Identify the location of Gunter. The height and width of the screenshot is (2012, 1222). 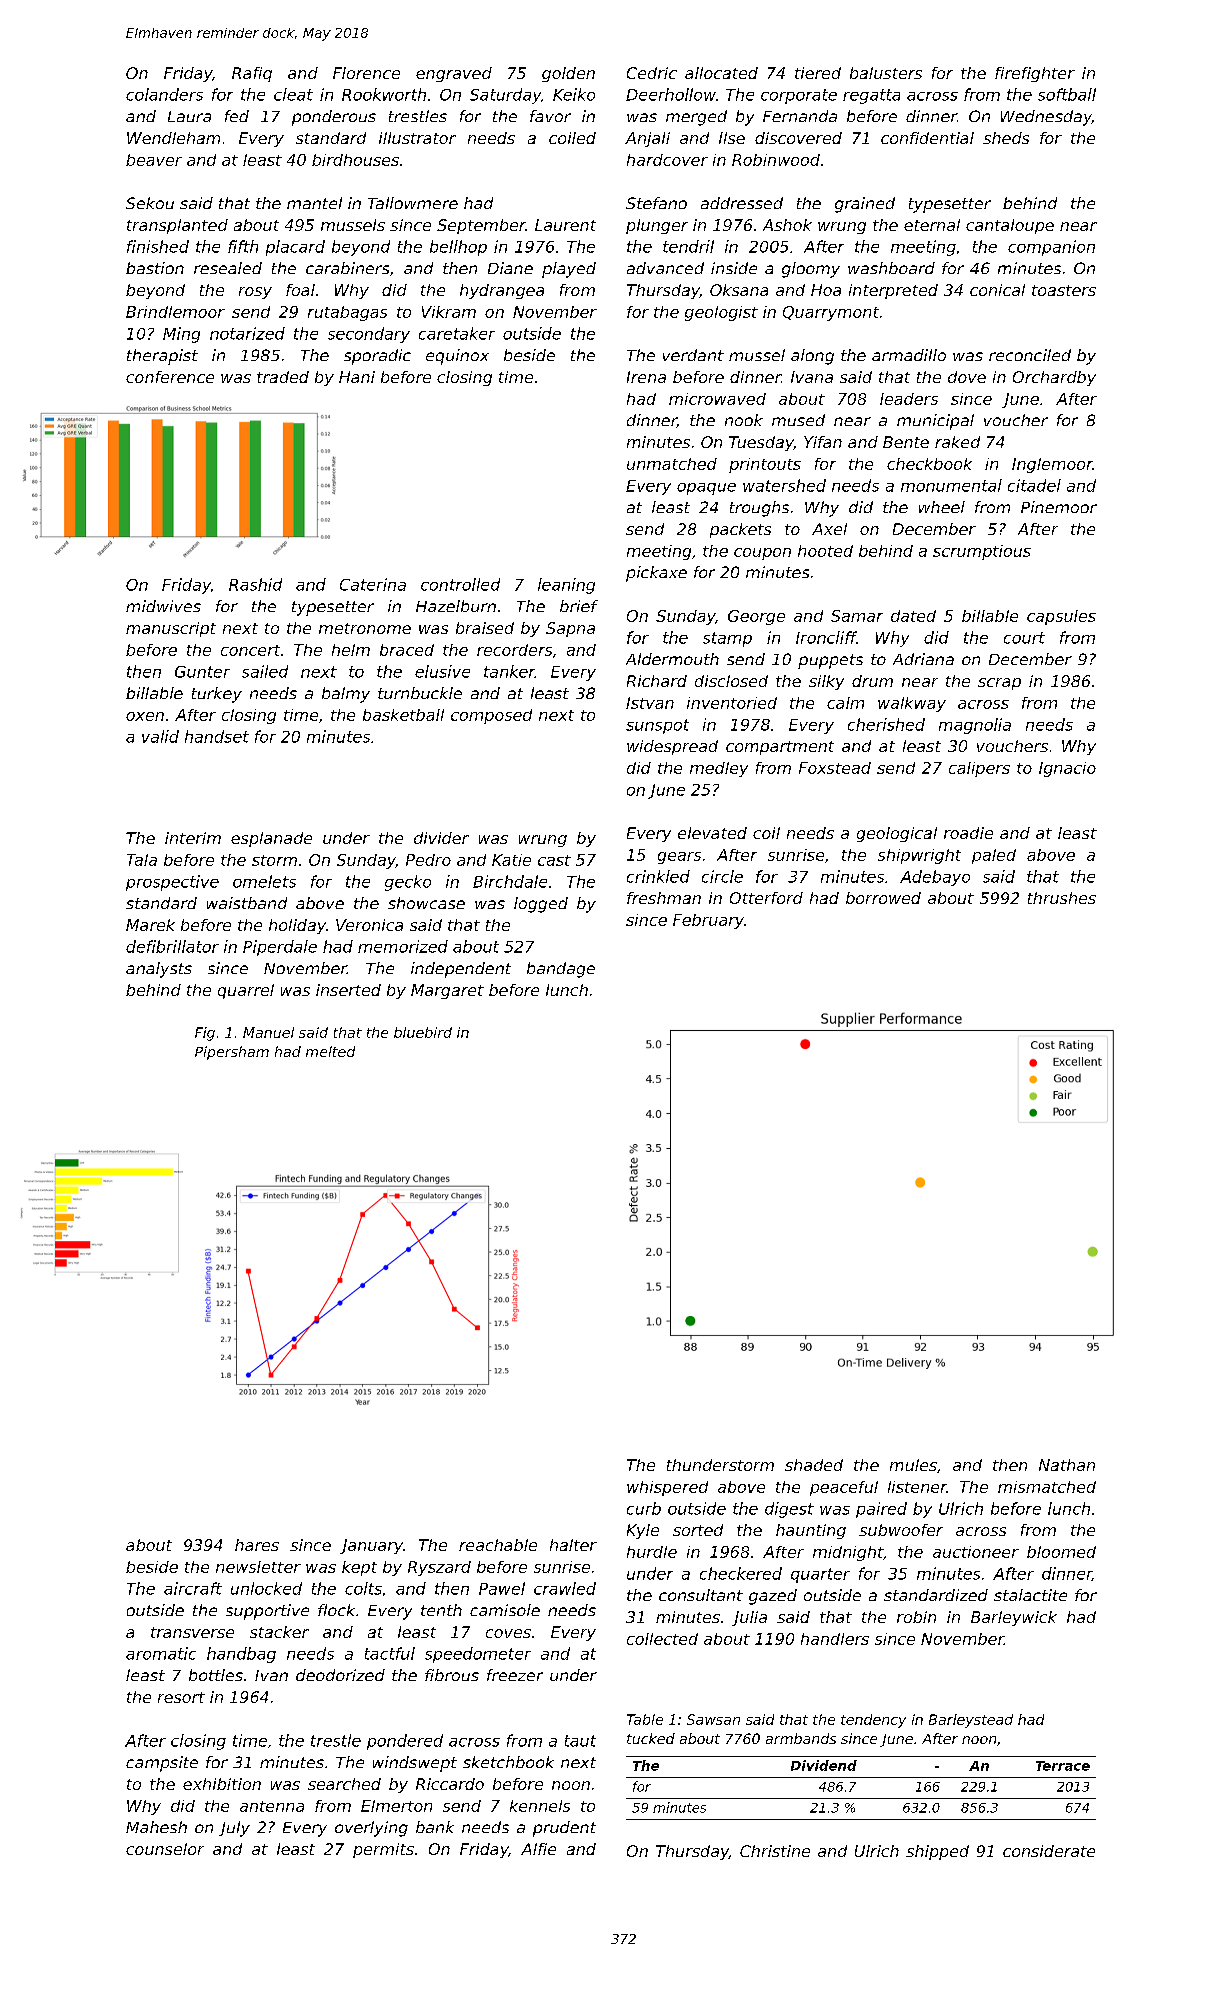
(202, 672).
